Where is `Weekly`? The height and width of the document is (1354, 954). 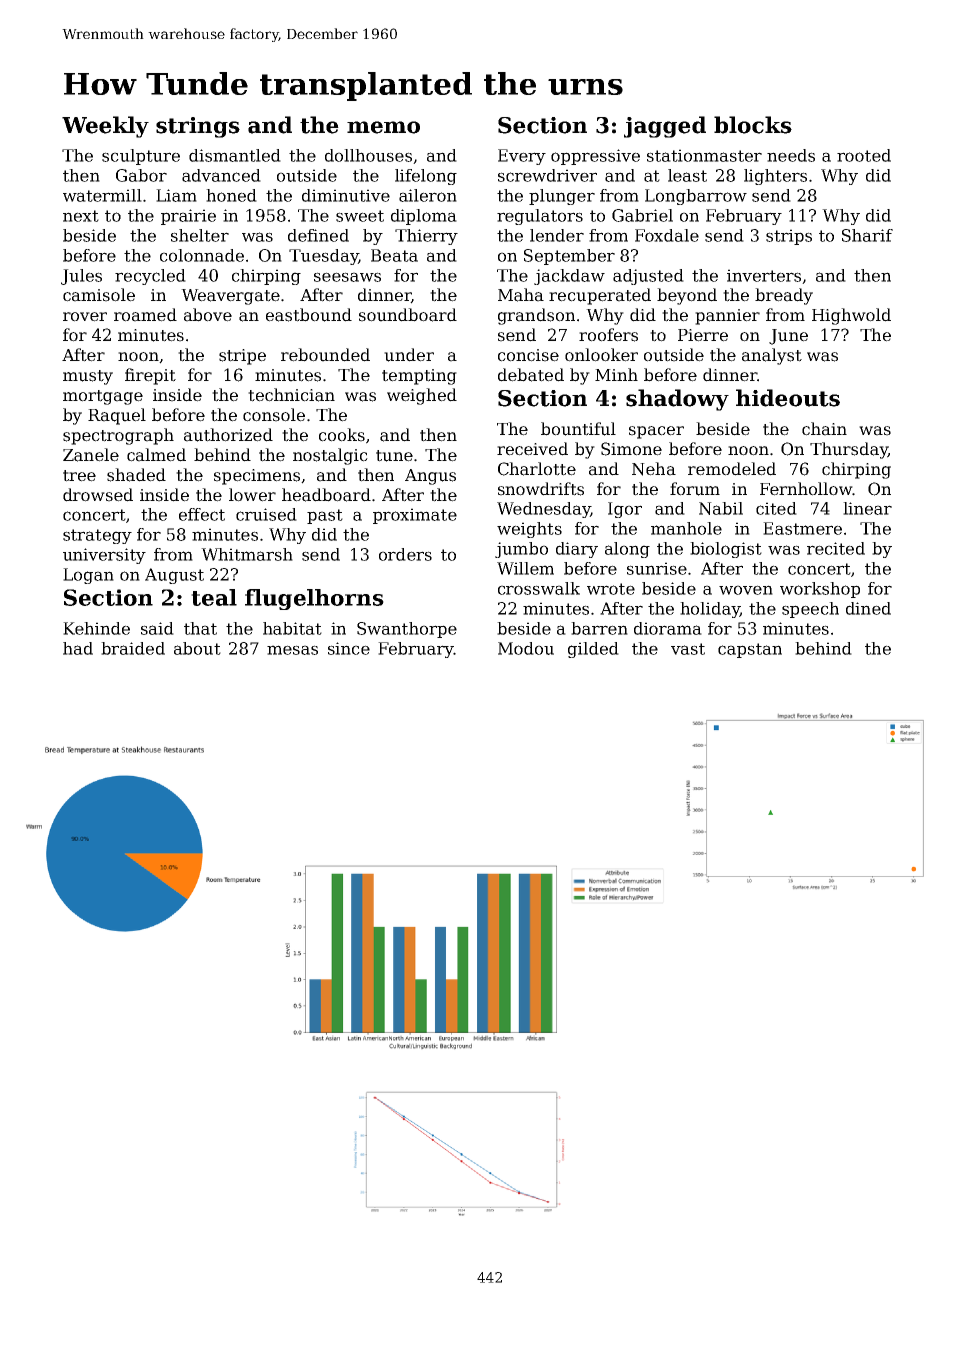 Weekly is located at coordinates (105, 127).
